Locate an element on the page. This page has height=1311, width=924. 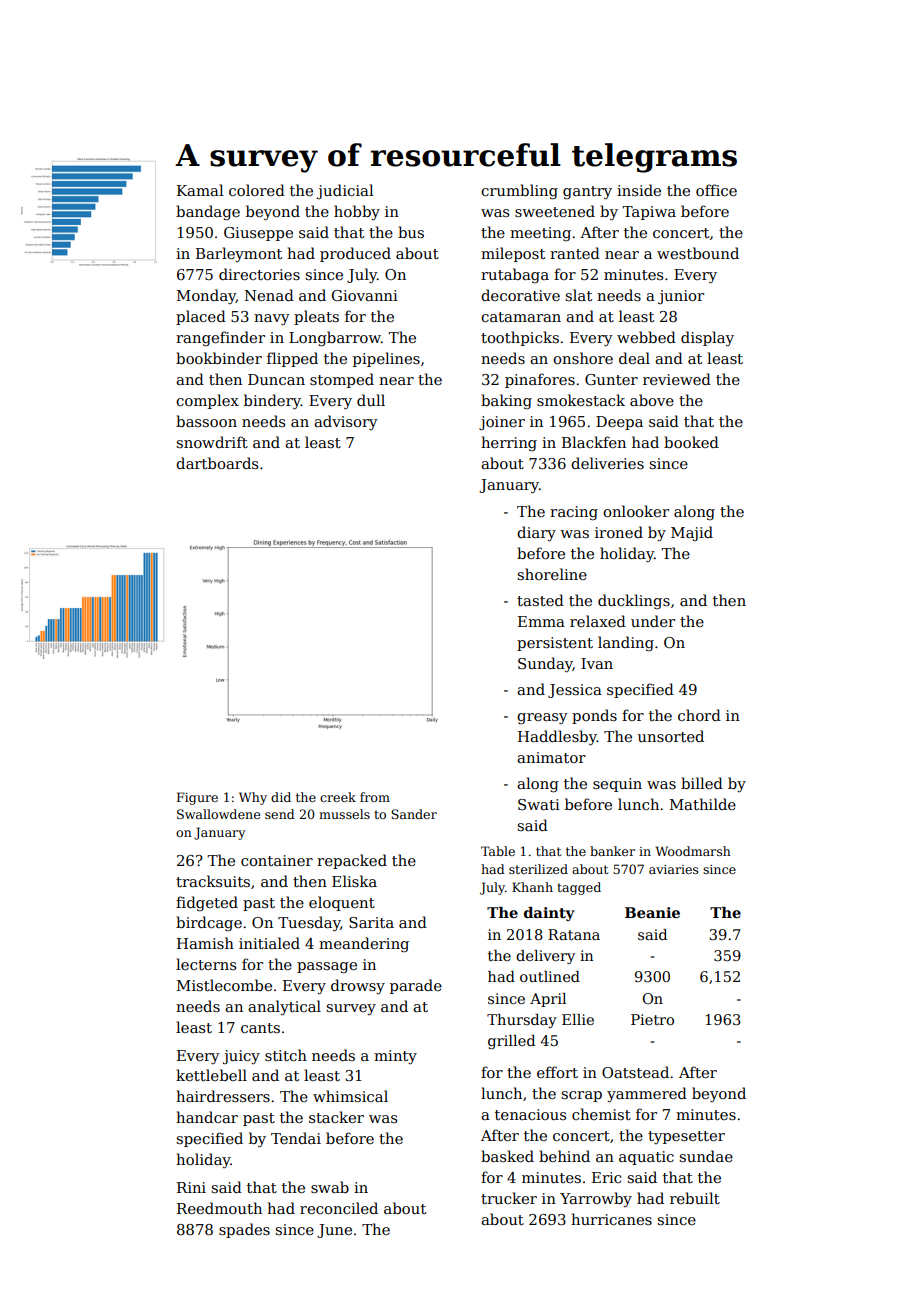
judicial is located at coordinates (345, 191).
